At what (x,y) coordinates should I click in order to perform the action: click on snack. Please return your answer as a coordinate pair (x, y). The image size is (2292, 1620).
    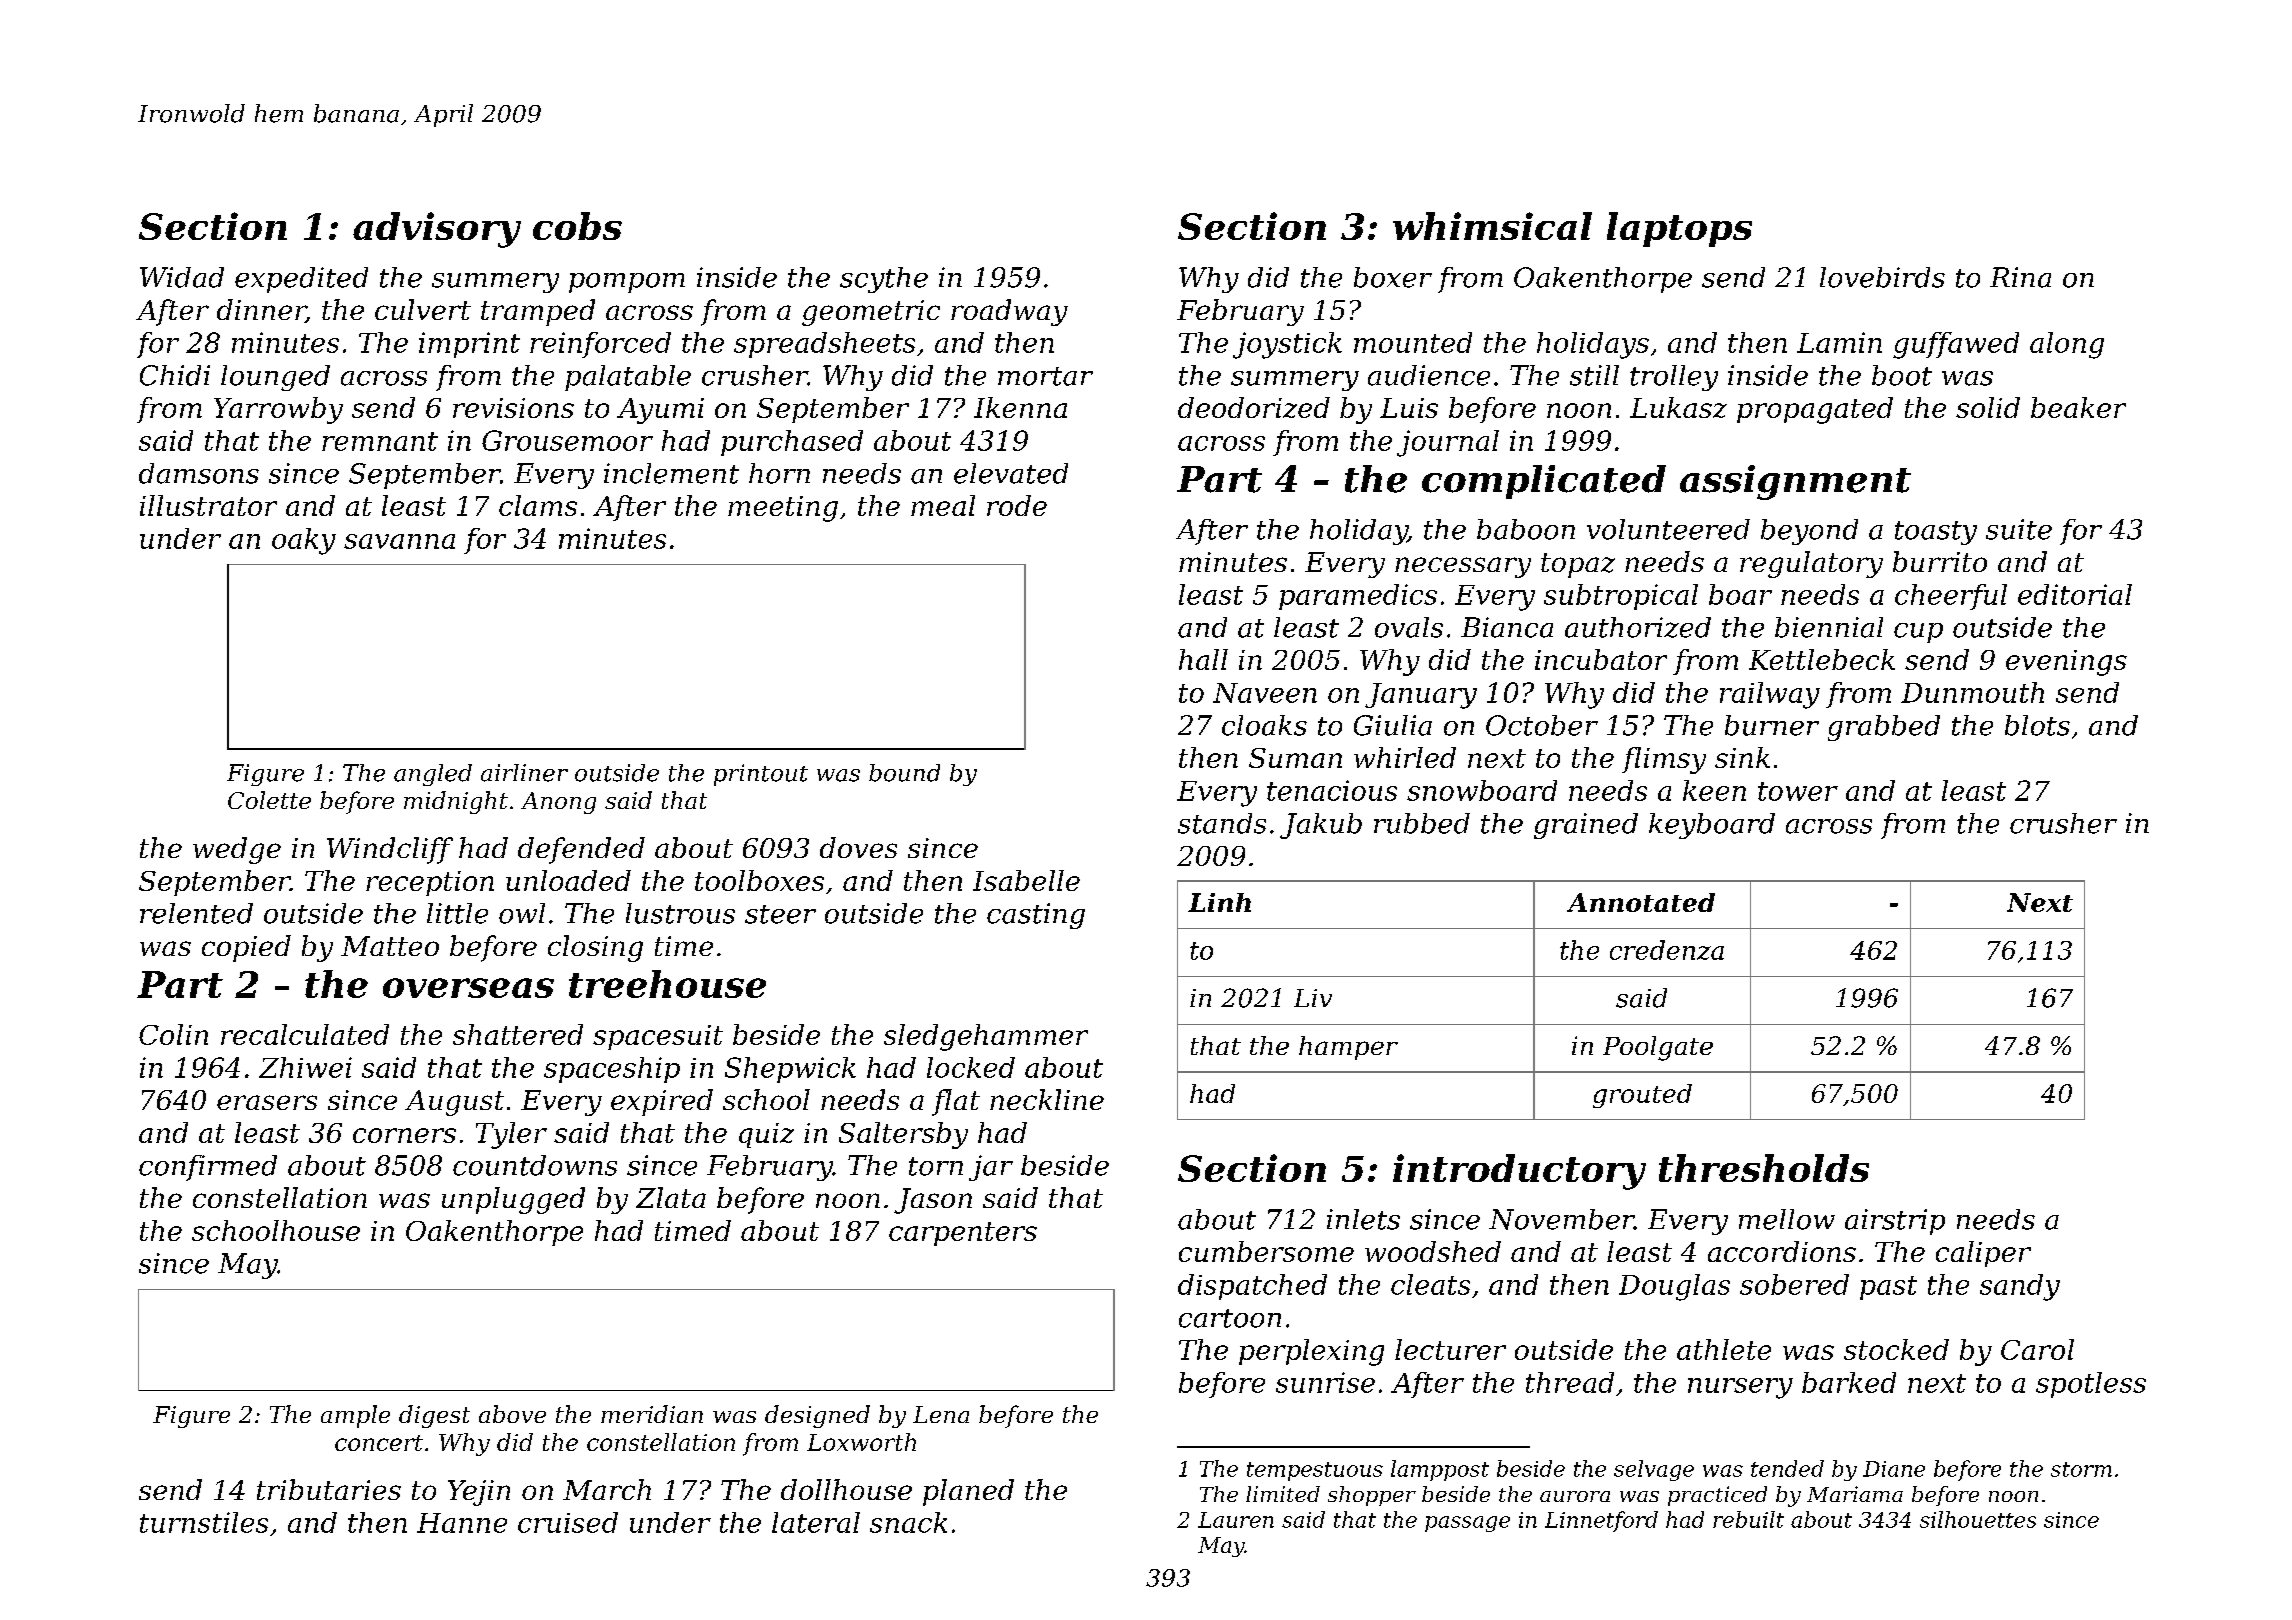
    Looking at the image, I should click on (908, 1522).
